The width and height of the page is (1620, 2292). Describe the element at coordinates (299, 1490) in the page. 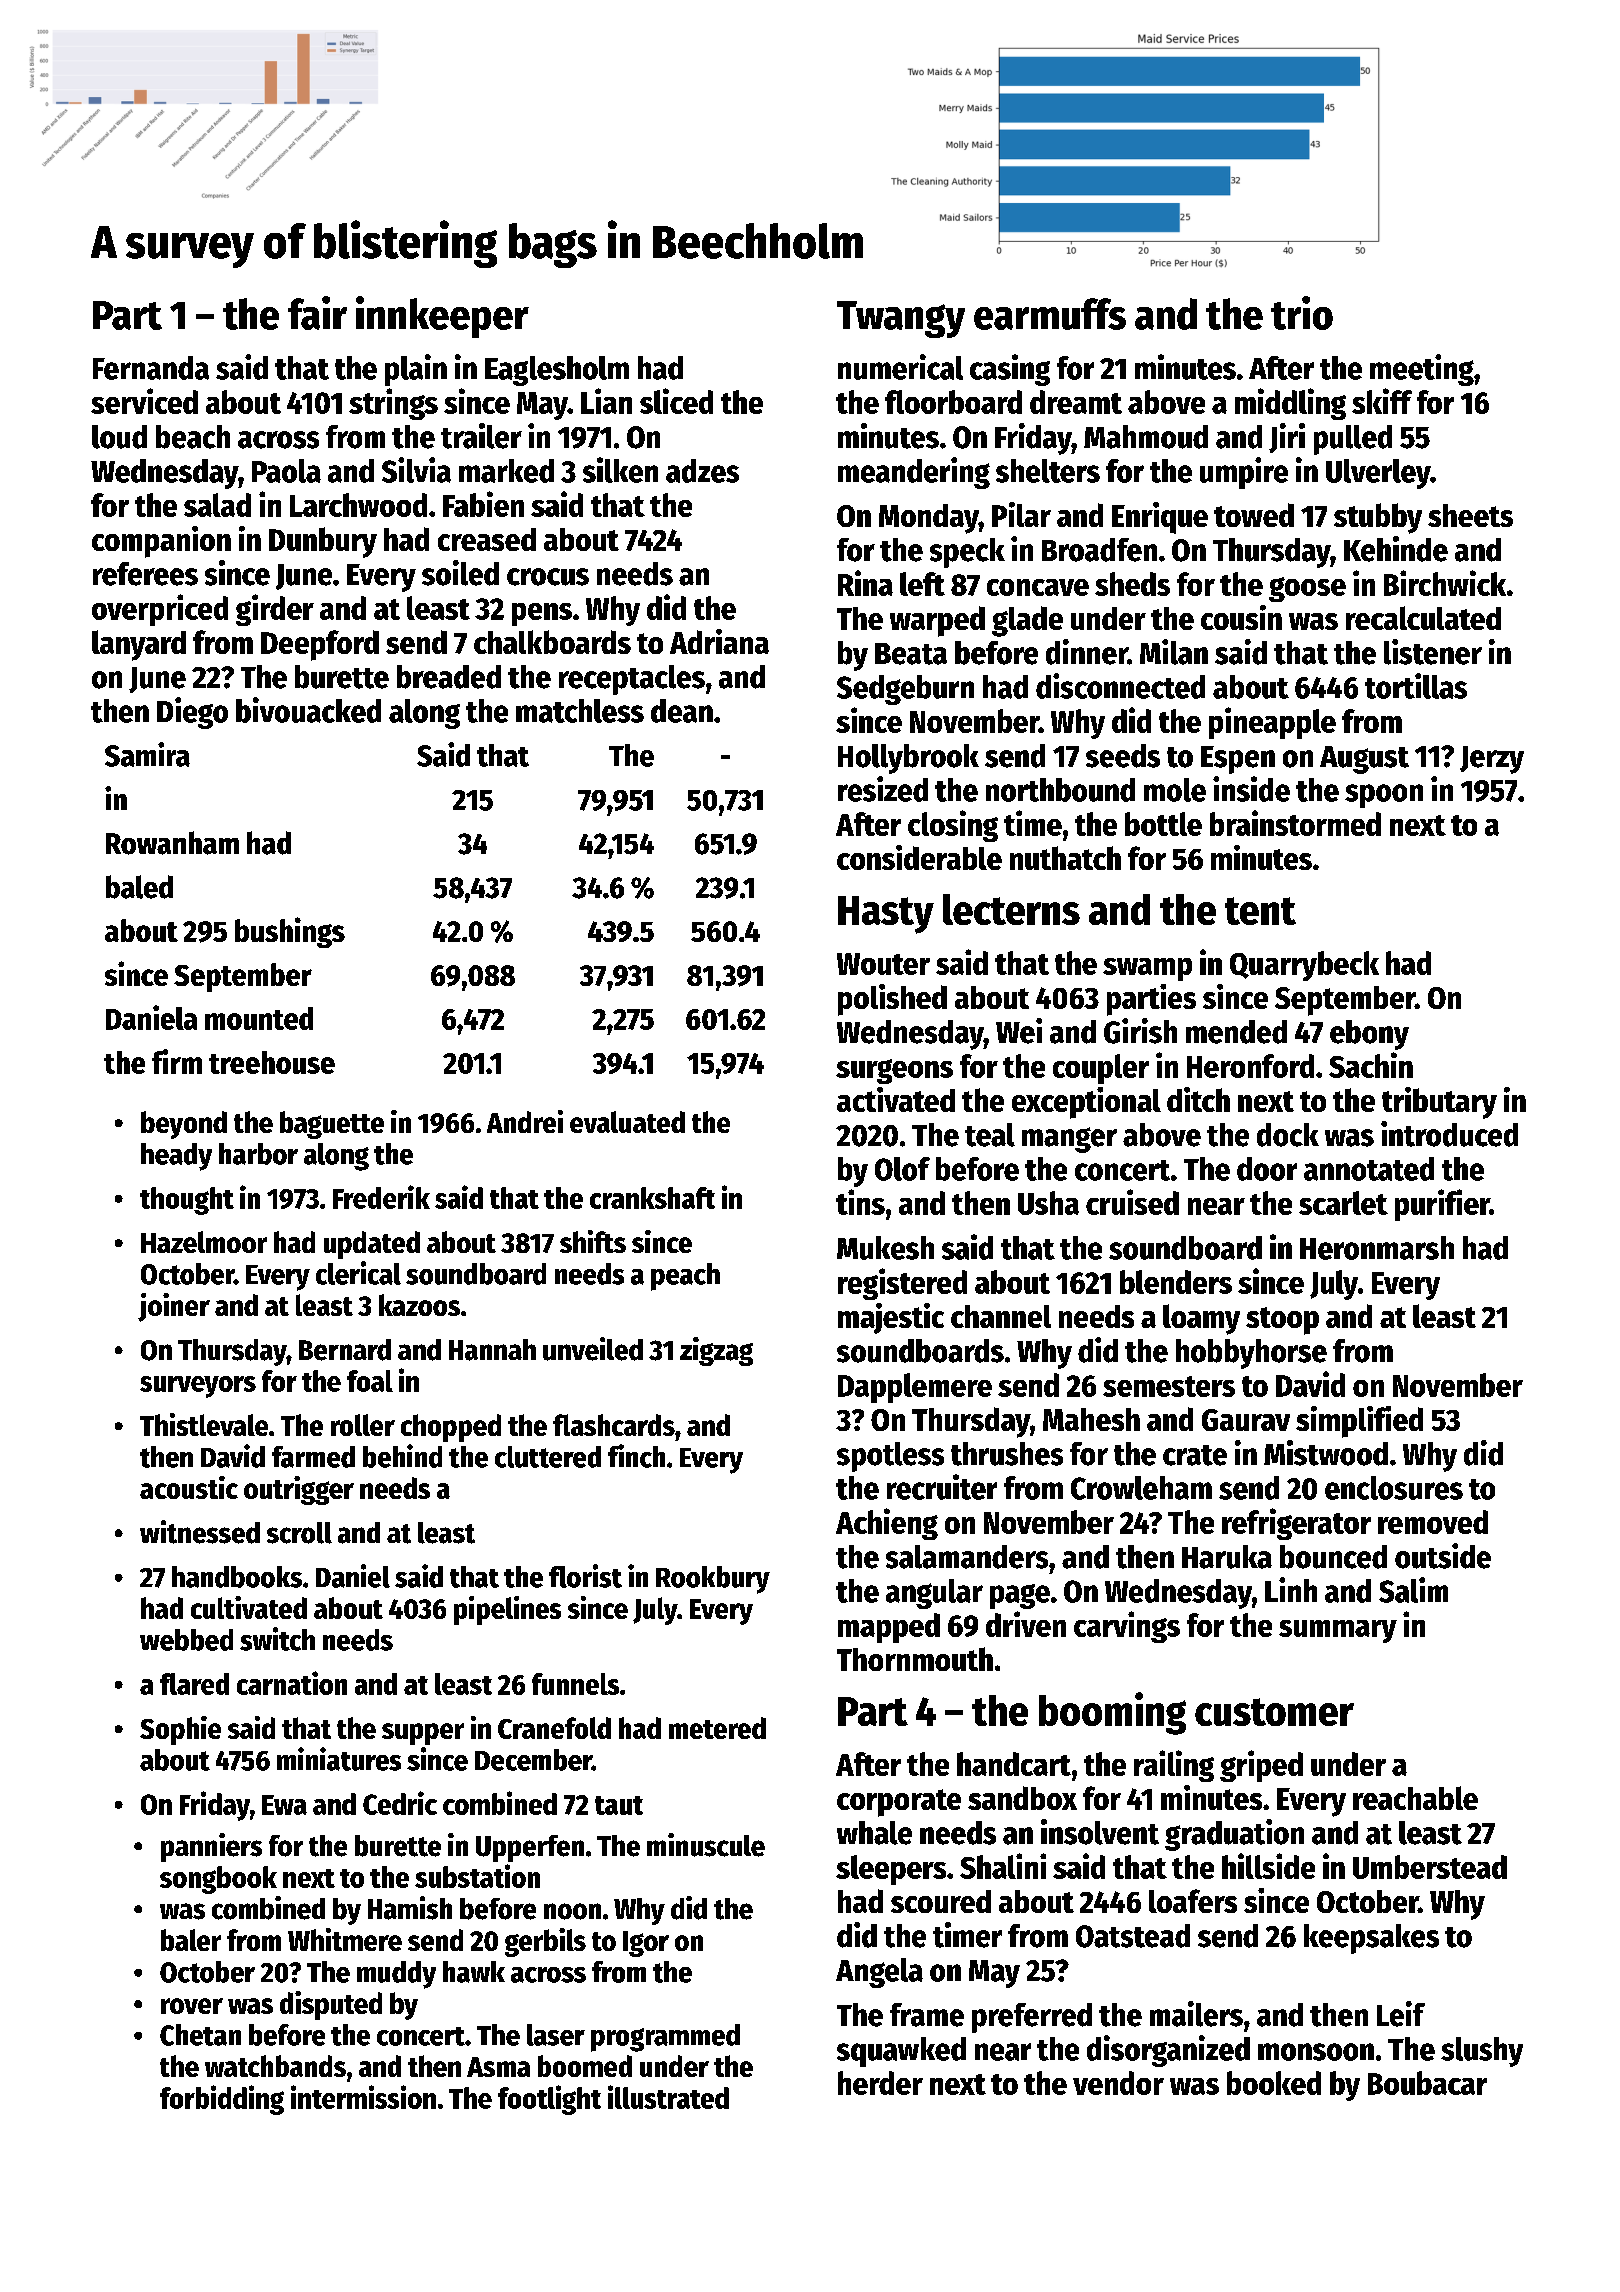

I see `outrigger` at that location.
